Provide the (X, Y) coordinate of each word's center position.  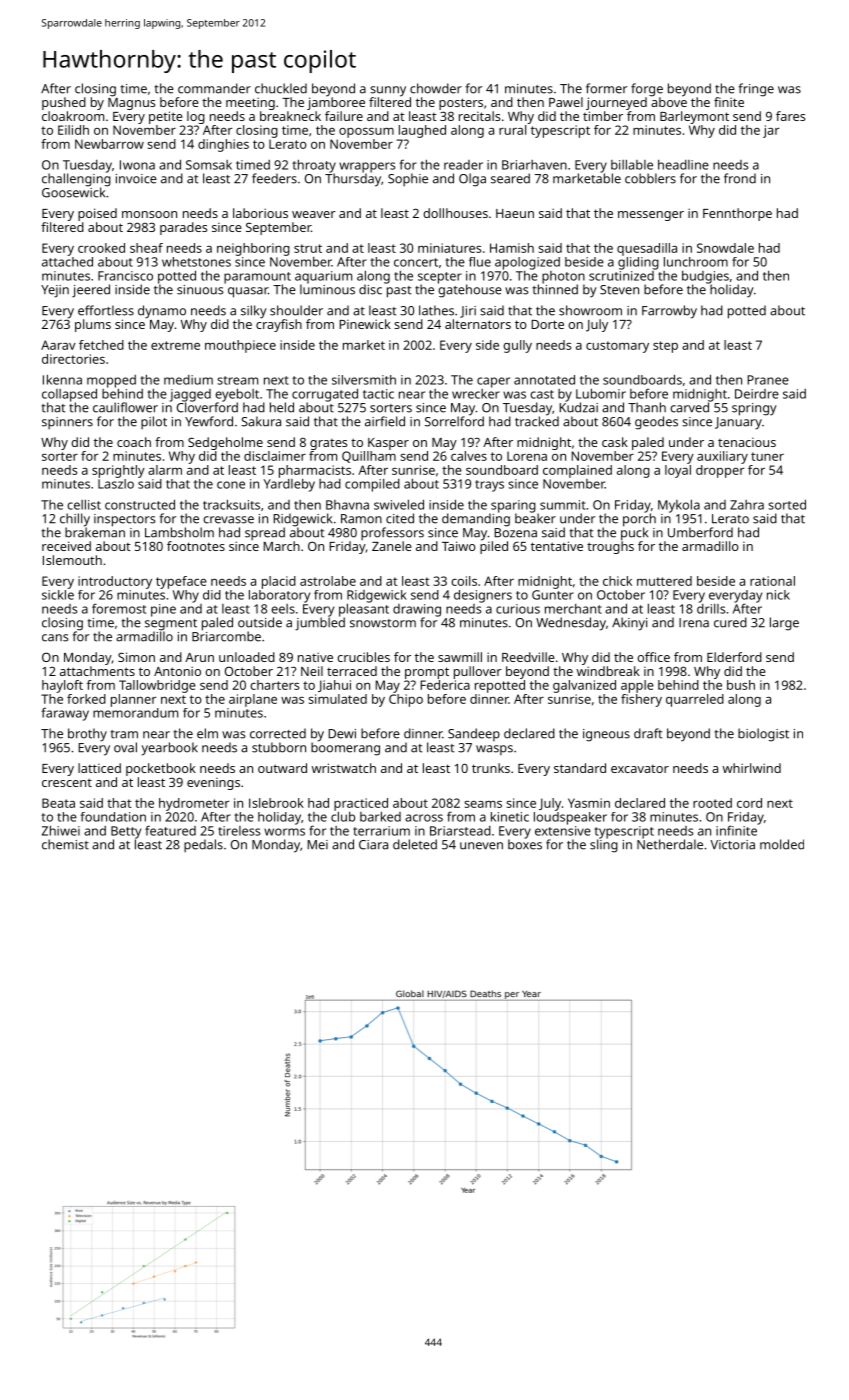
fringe (756, 90)
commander (214, 88)
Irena (694, 623)
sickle (58, 595)
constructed (140, 504)
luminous (327, 289)
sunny (388, 91)
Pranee (768, 380)
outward (282, 768)
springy (754, 409)
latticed (99, 768)
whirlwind (752, 768)
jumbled (320, 624)
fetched (101, 345)
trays (489, 486)
